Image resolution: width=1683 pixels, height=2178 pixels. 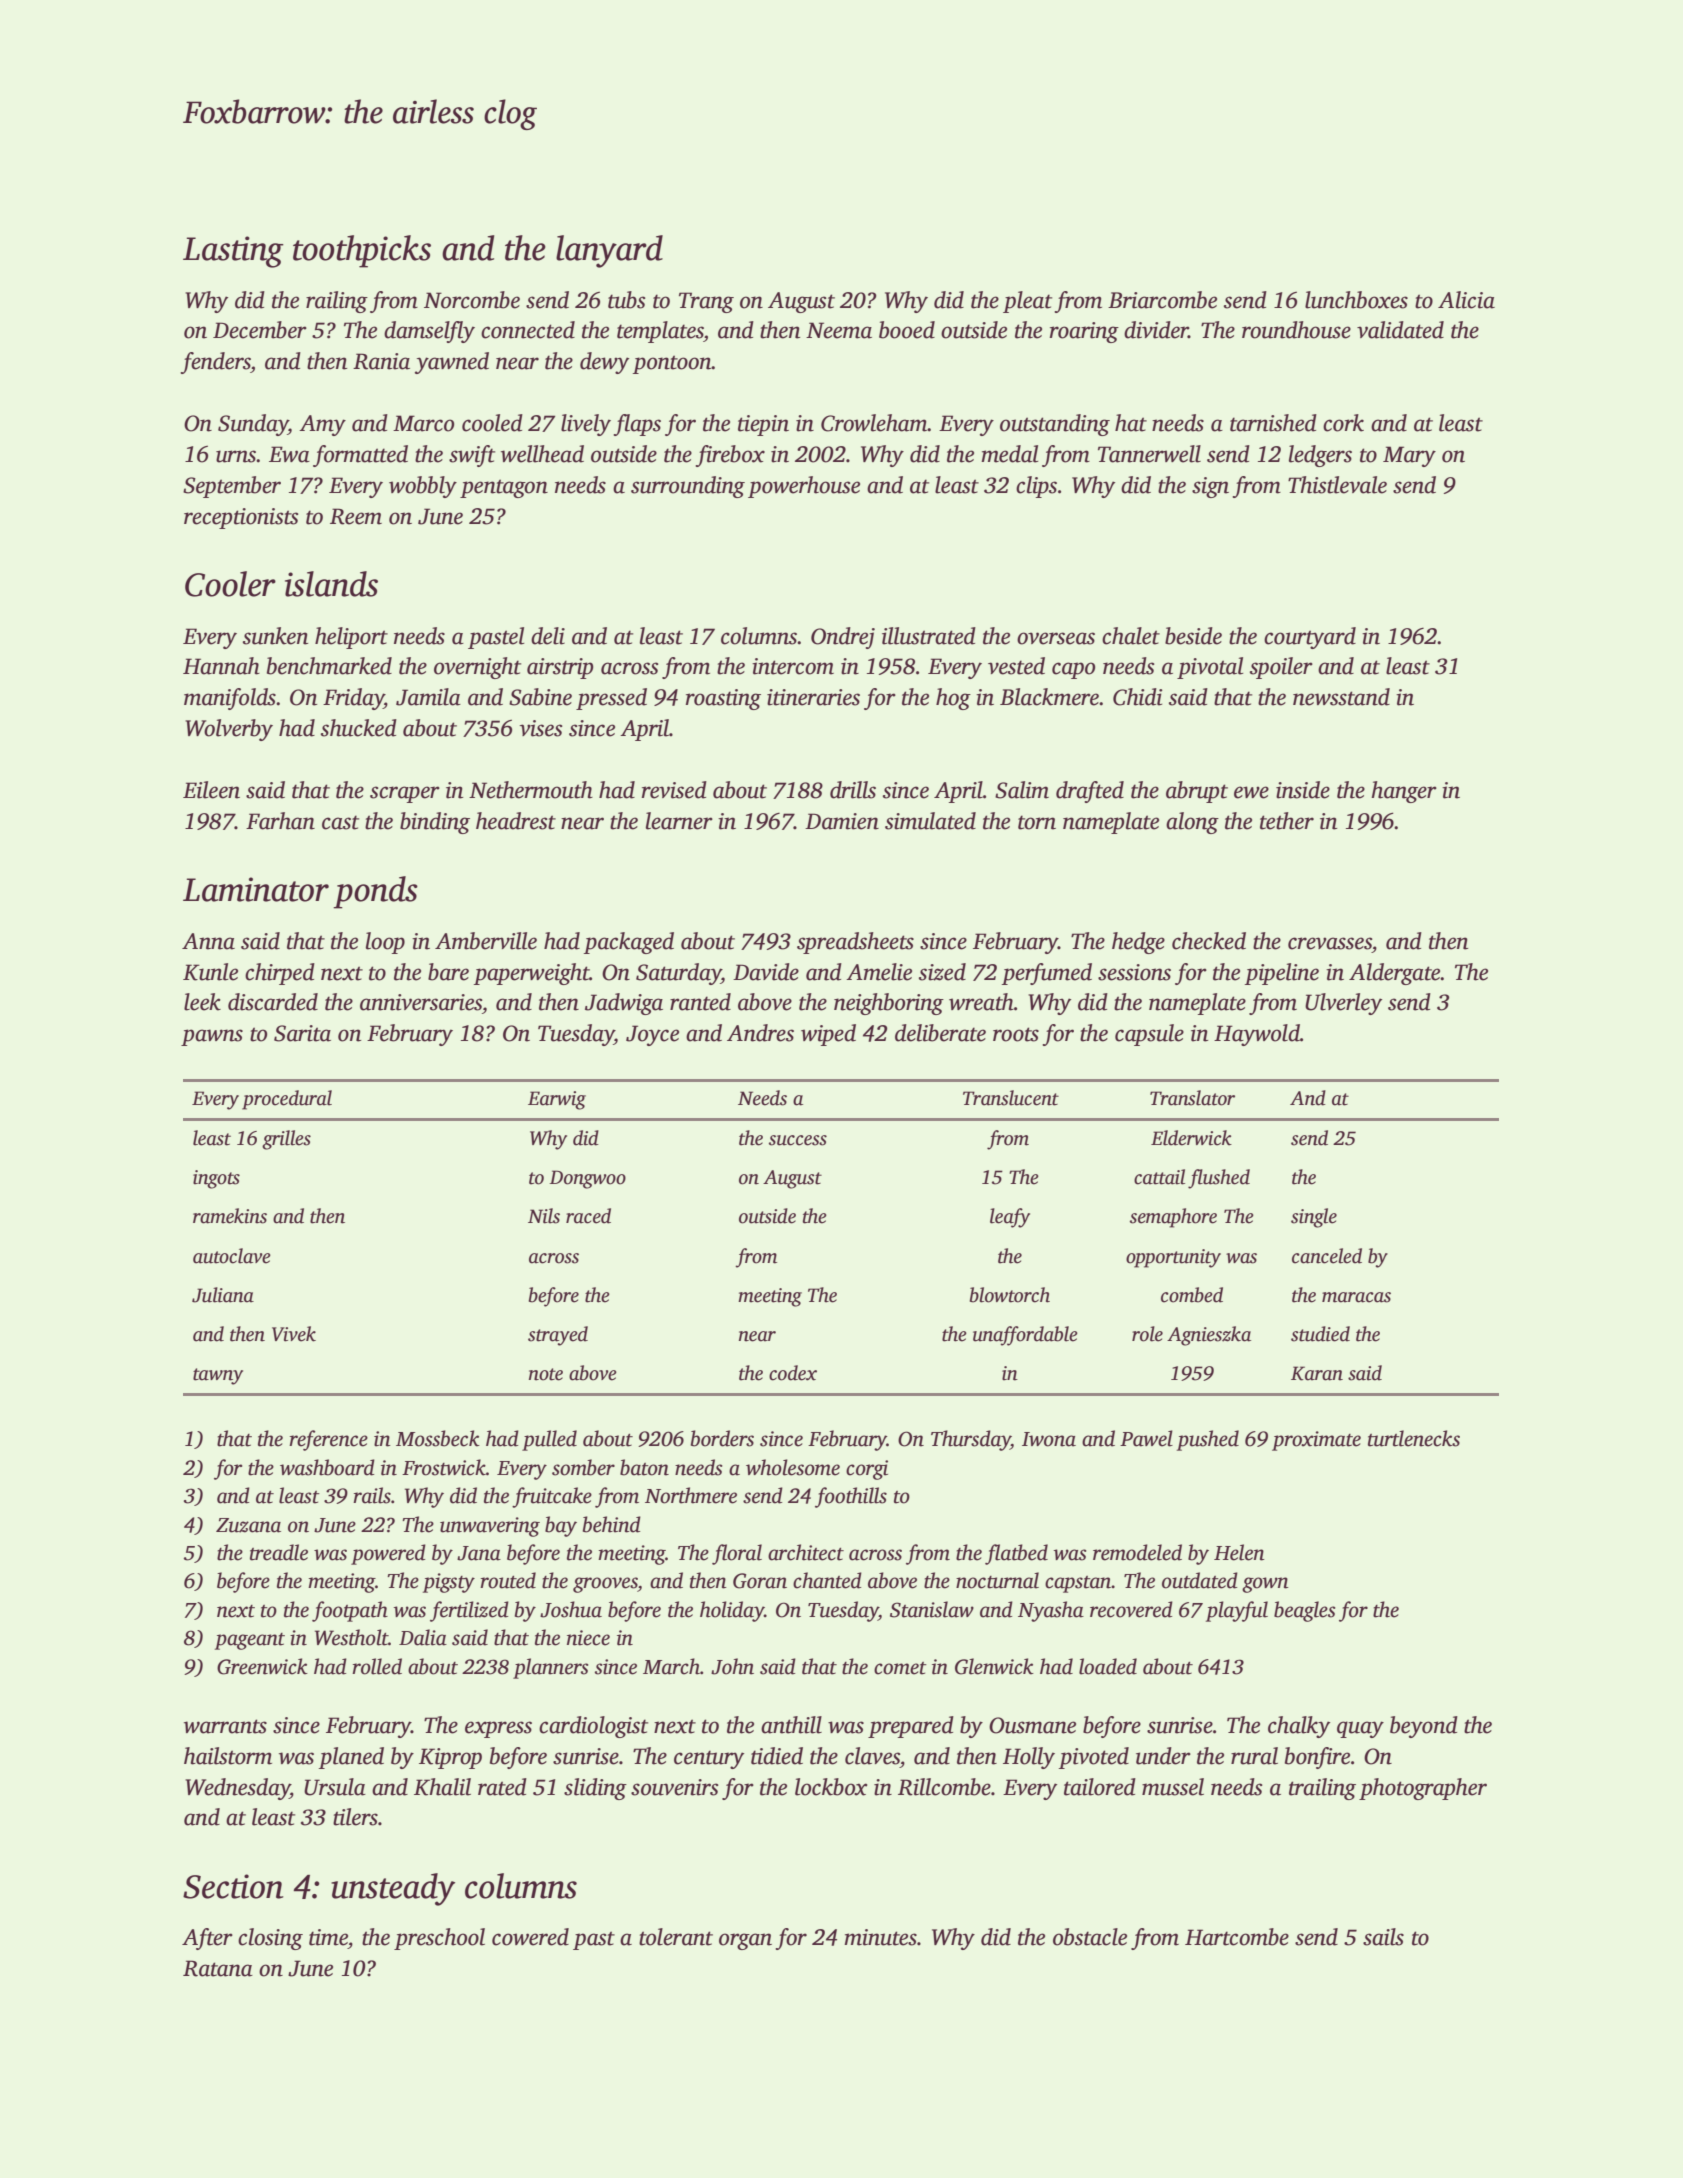 I want to click on success, so click(x=798, y=1140).
